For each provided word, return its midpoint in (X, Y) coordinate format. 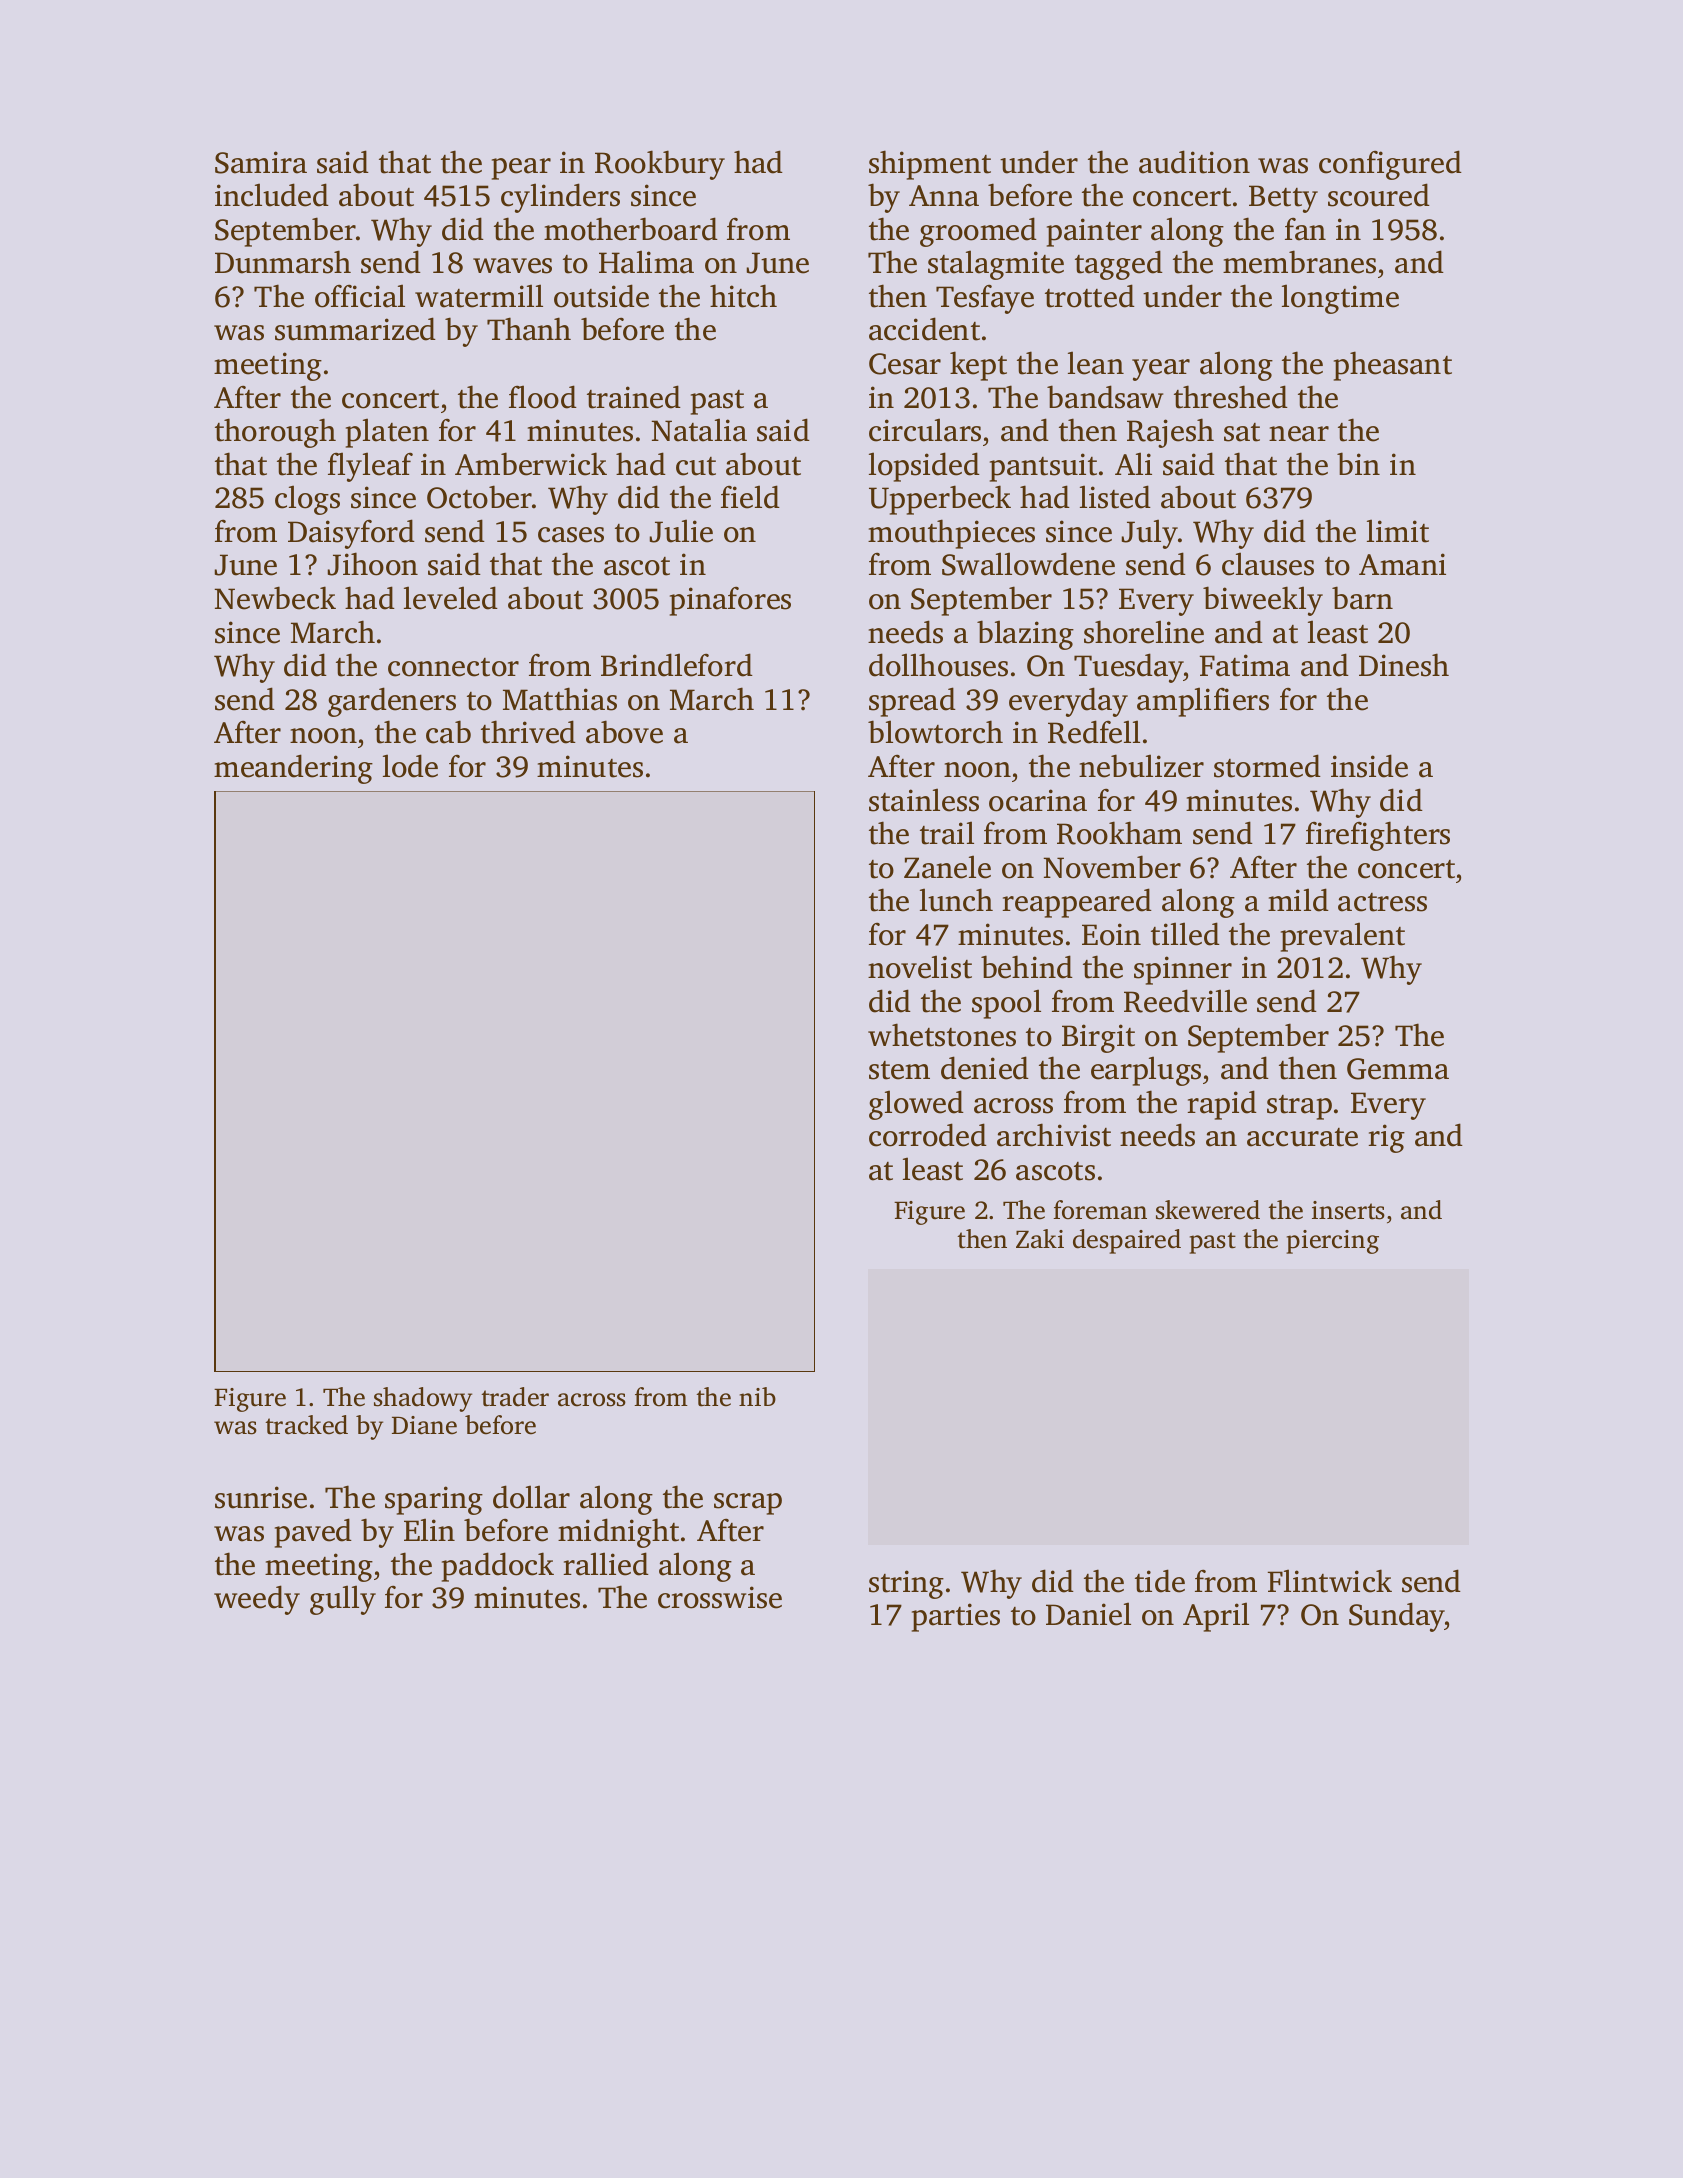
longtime (1340, 299)
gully (343, 1600)
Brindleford (677, 665)
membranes (1299, 262)
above (624, 732)
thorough (275, 433)
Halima (646, 262)
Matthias (560, 699)
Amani (1402, 564)
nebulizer (1141, 766)
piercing (1332, 1242)
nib (757, 1396)
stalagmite (996, 265)
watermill (479, 296)
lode (410, 766)
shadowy (423, 1399)
